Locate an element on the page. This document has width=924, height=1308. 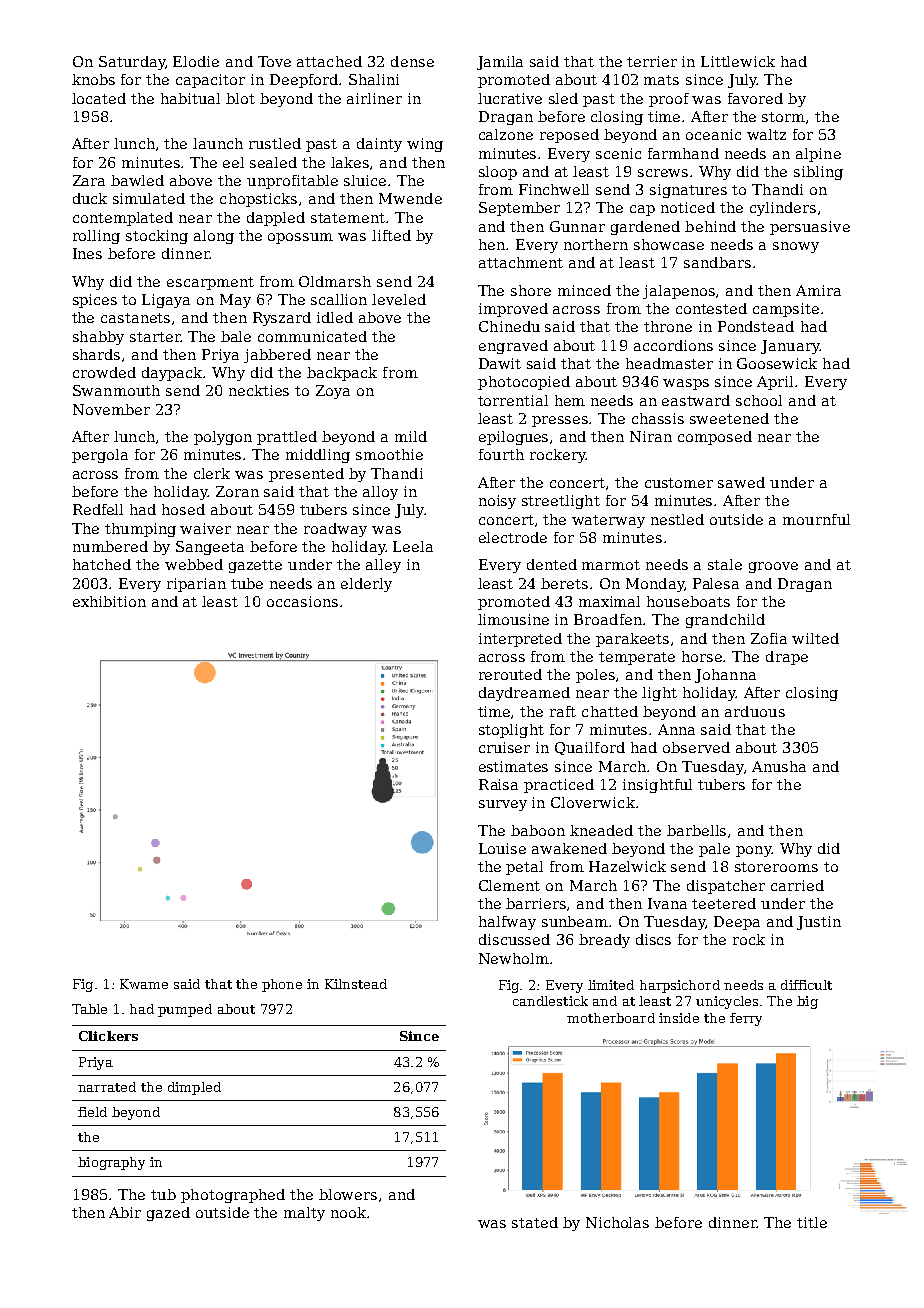
Hazelwick is located at coordinates (627, 866).
